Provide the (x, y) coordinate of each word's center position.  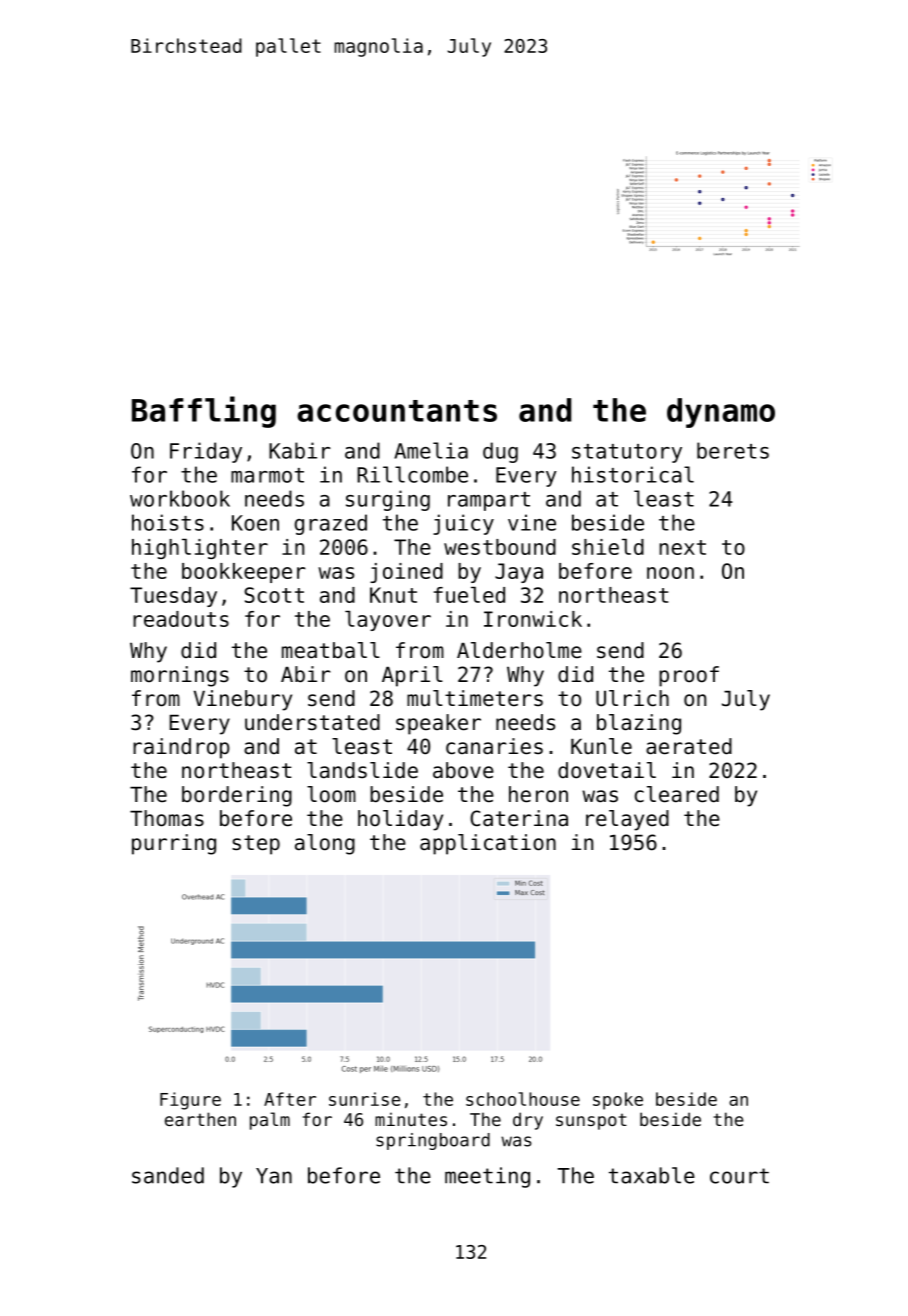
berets (733, 450)
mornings (180, 676)
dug (500, 452)
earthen (200, 1119)
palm (270, 1121)
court (739, 1176)
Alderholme (519, 650)
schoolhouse (523, 1099)
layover (388, 621)
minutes (411, 1119)
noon (670, 573)
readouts (181, 619)
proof (689, 676)
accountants (397, 411)
